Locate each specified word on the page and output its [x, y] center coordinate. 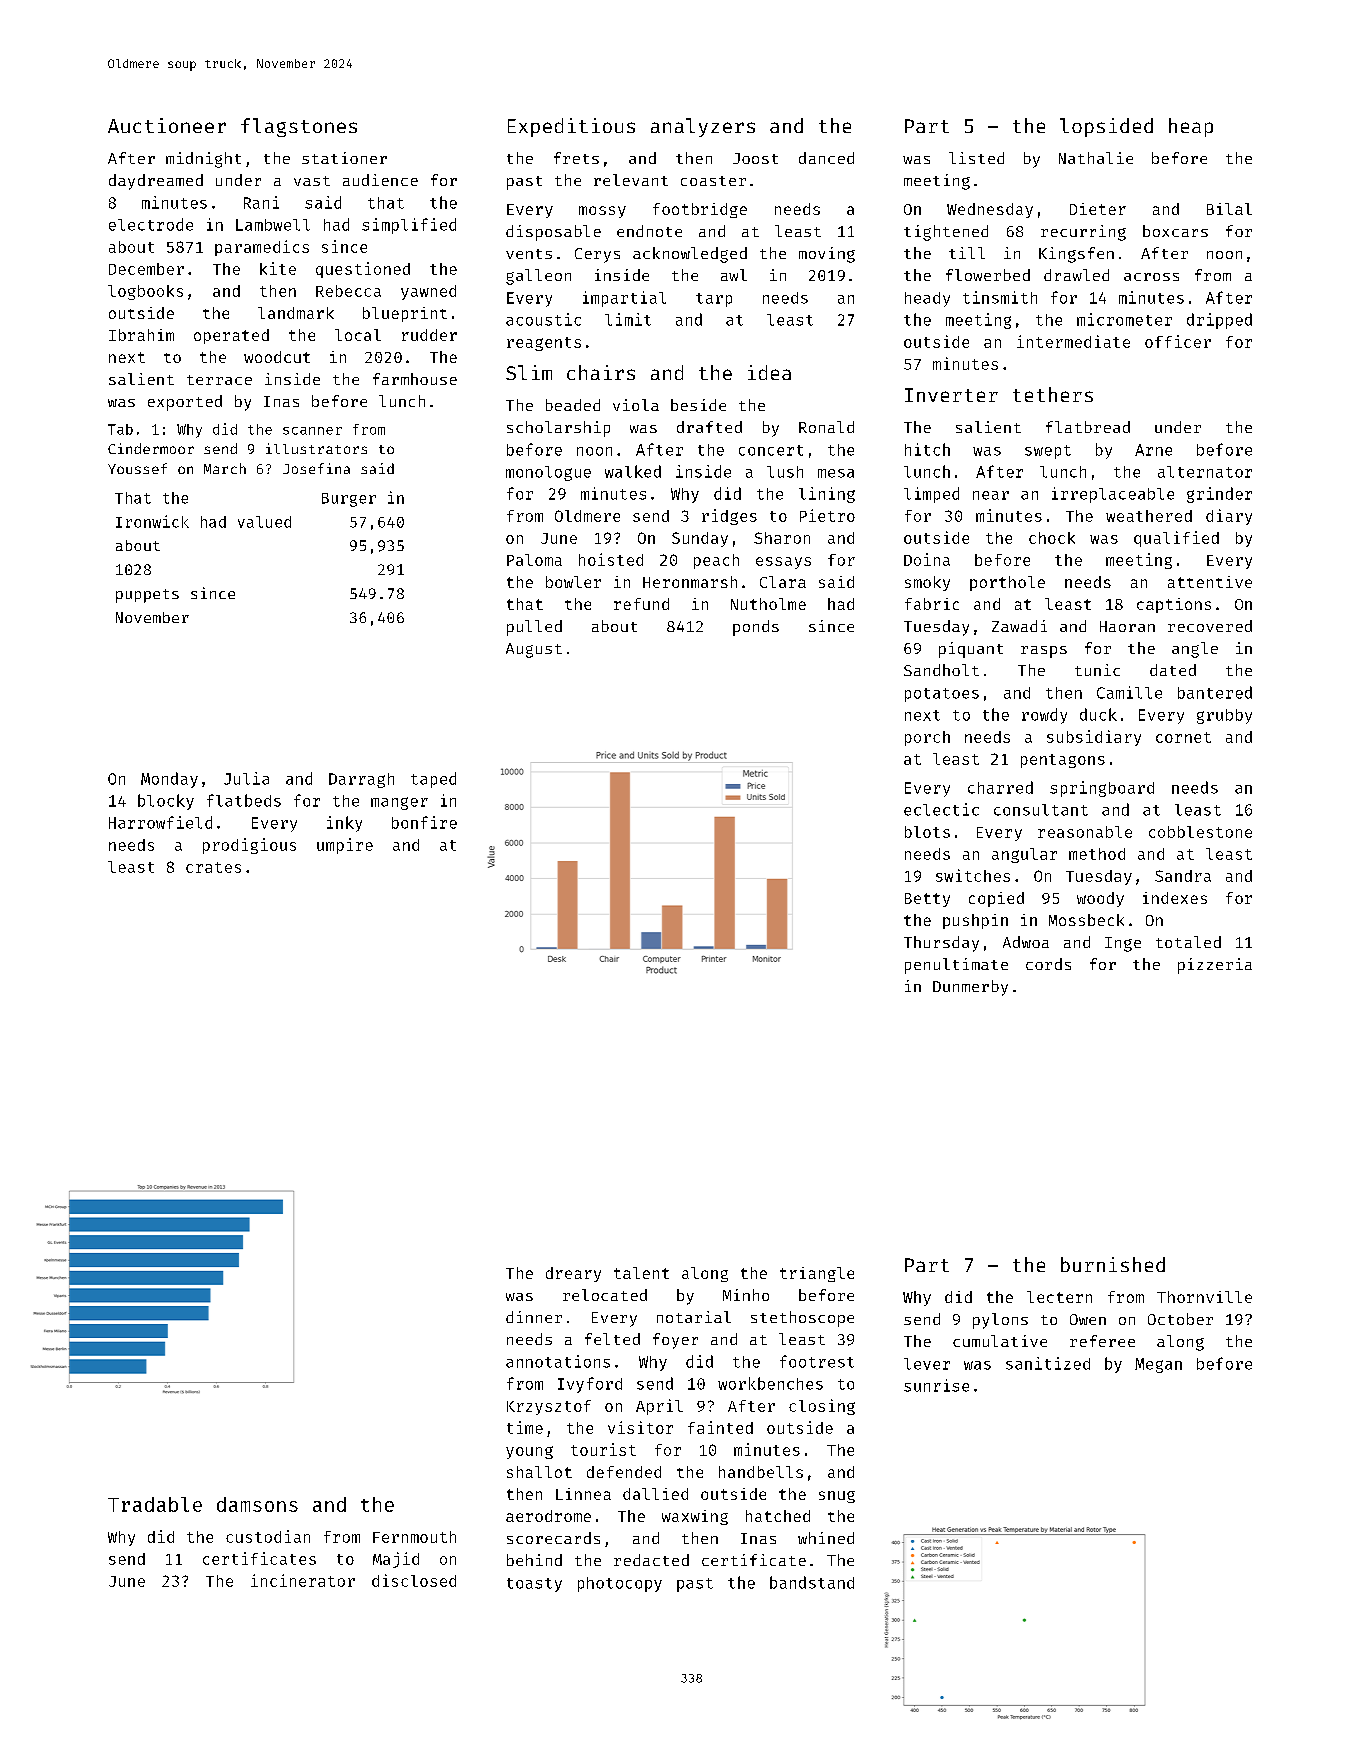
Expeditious [571, 127]
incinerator [303, 1580]
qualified [1176, 539]
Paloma [534, 560]
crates [213, 867]
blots [927, 832]
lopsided [1106, 127]
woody [1100, 899]
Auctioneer [167, 125]
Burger [349, 500]
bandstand [812, 1582]
